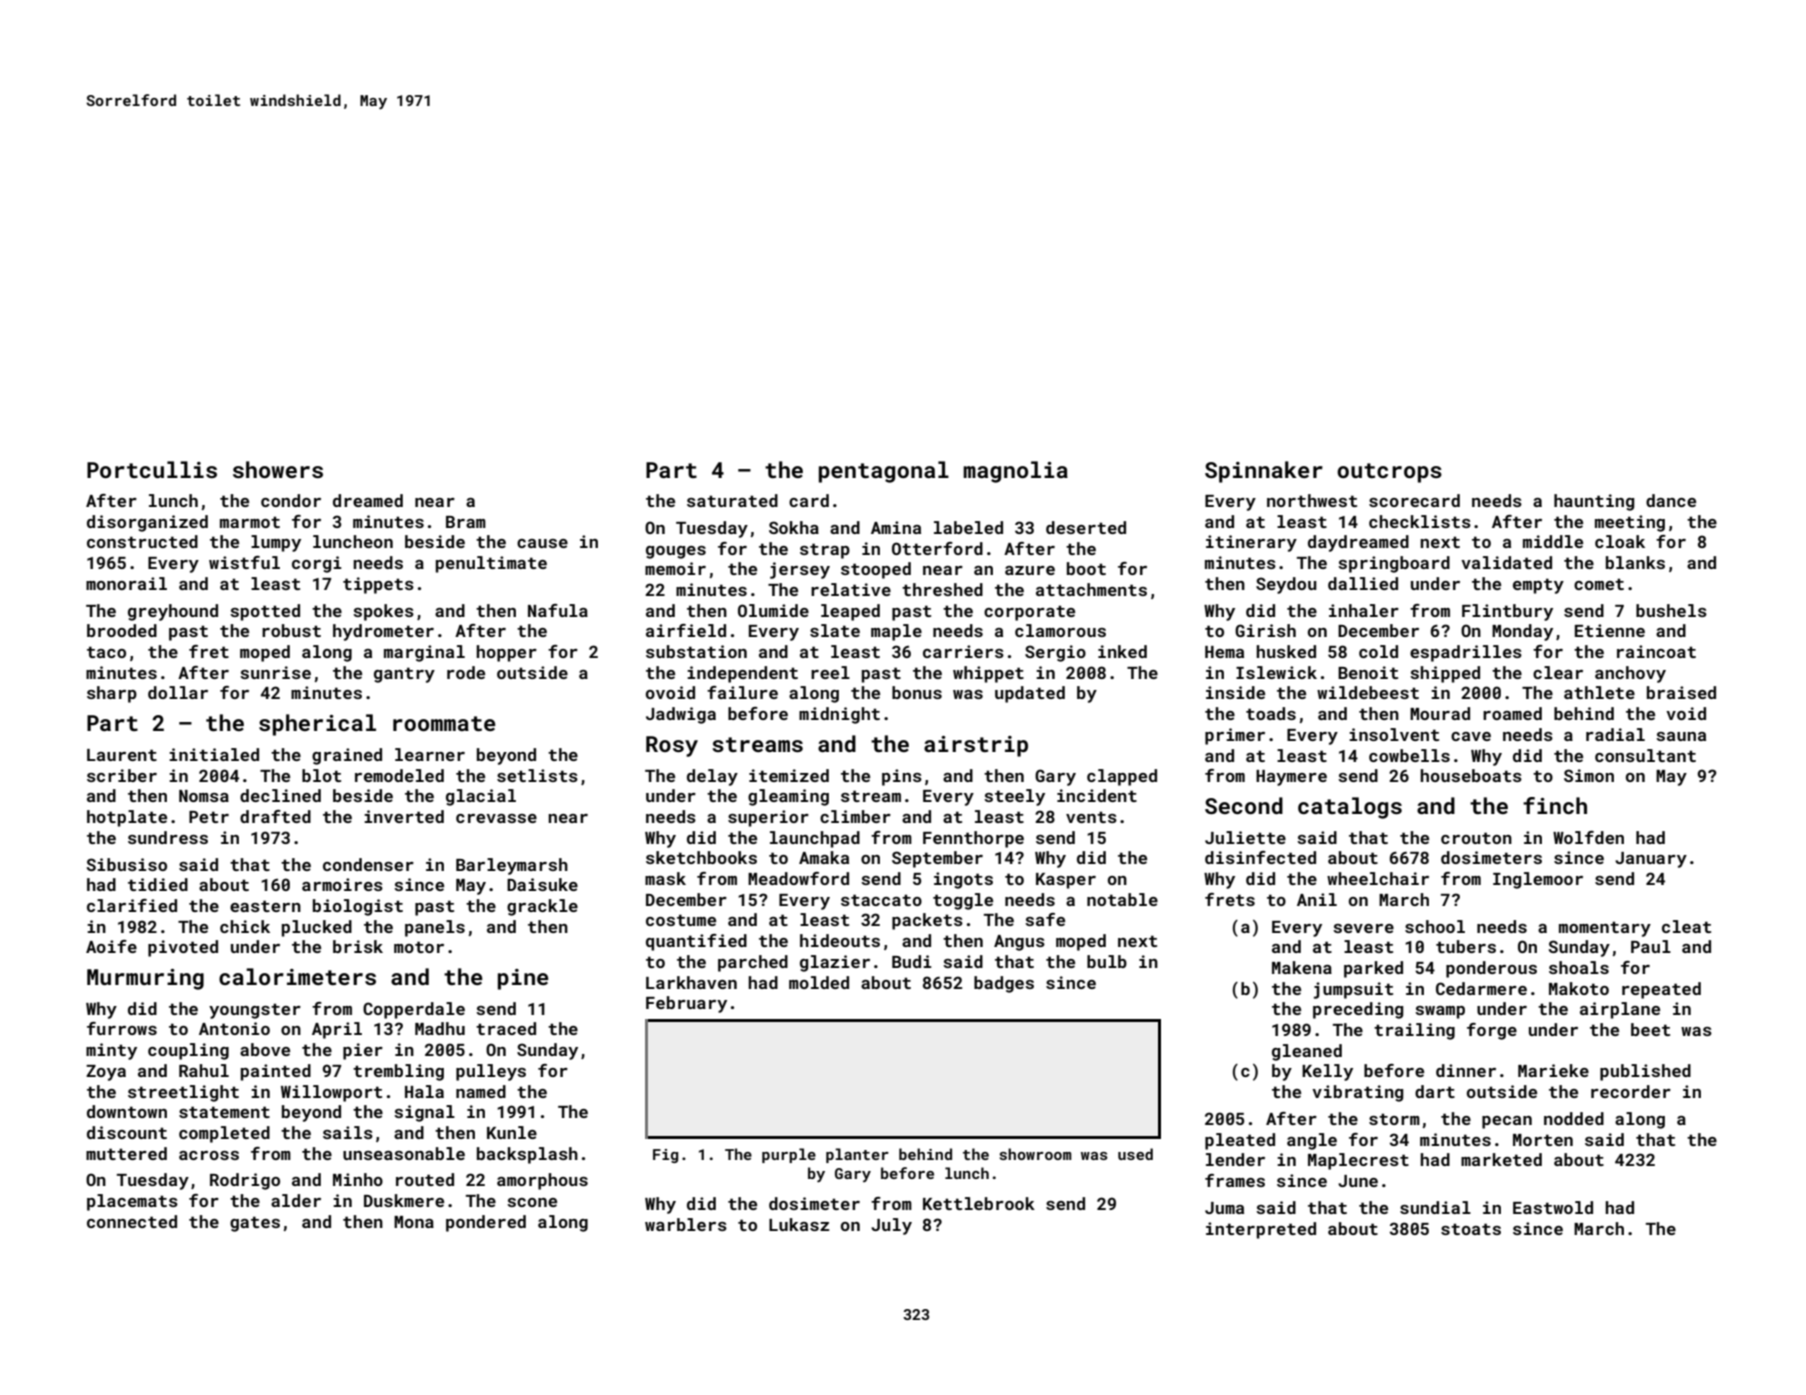 The height and width of the screenshot is (1395, 1806). What do you see at coordinates (1389, 473) in the screenshot?
I see `outcrops` at bounding box center [1389, 473].
